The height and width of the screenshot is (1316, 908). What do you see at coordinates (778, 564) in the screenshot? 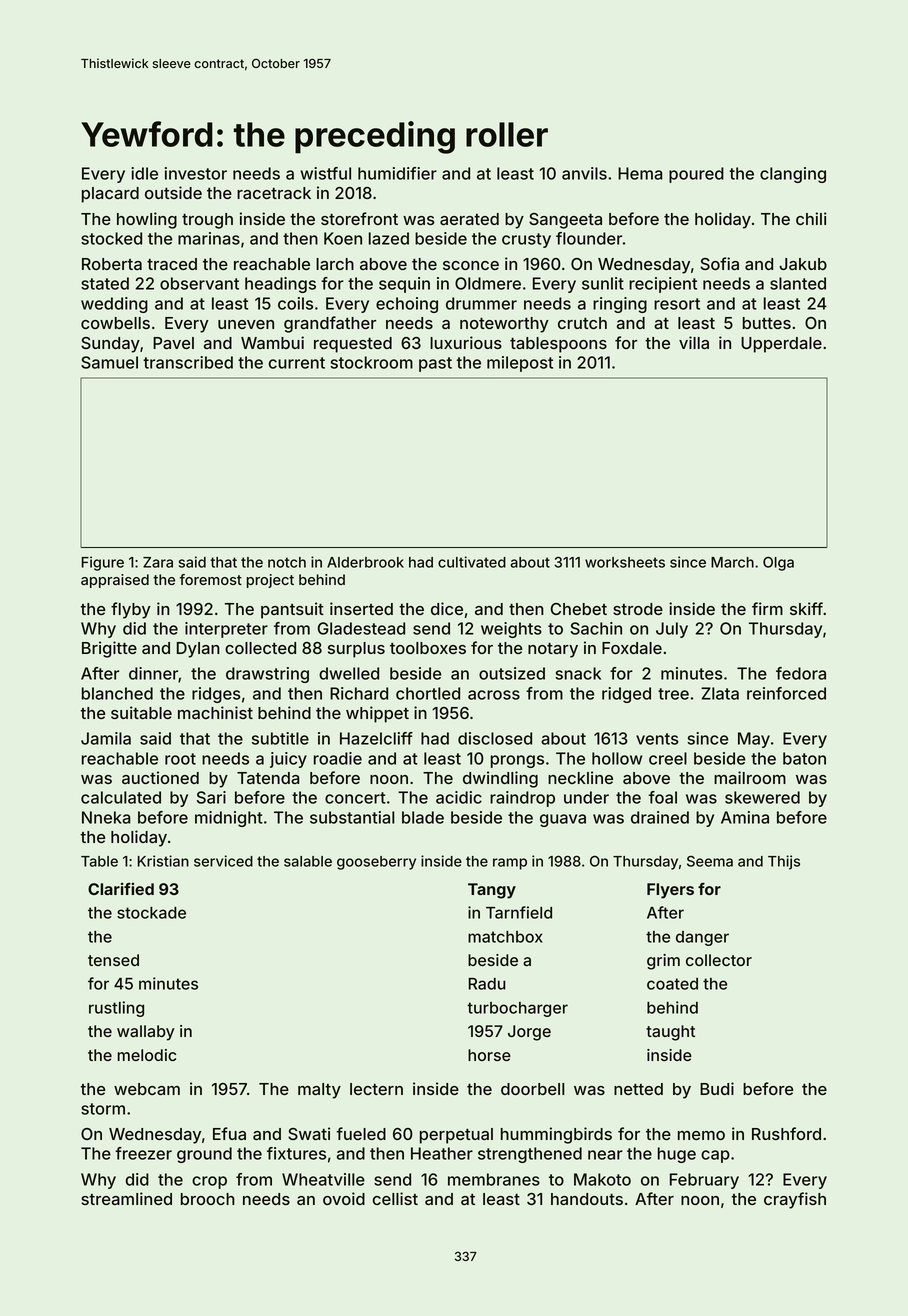
I see `Olga` at bounding box center [778, 564].
